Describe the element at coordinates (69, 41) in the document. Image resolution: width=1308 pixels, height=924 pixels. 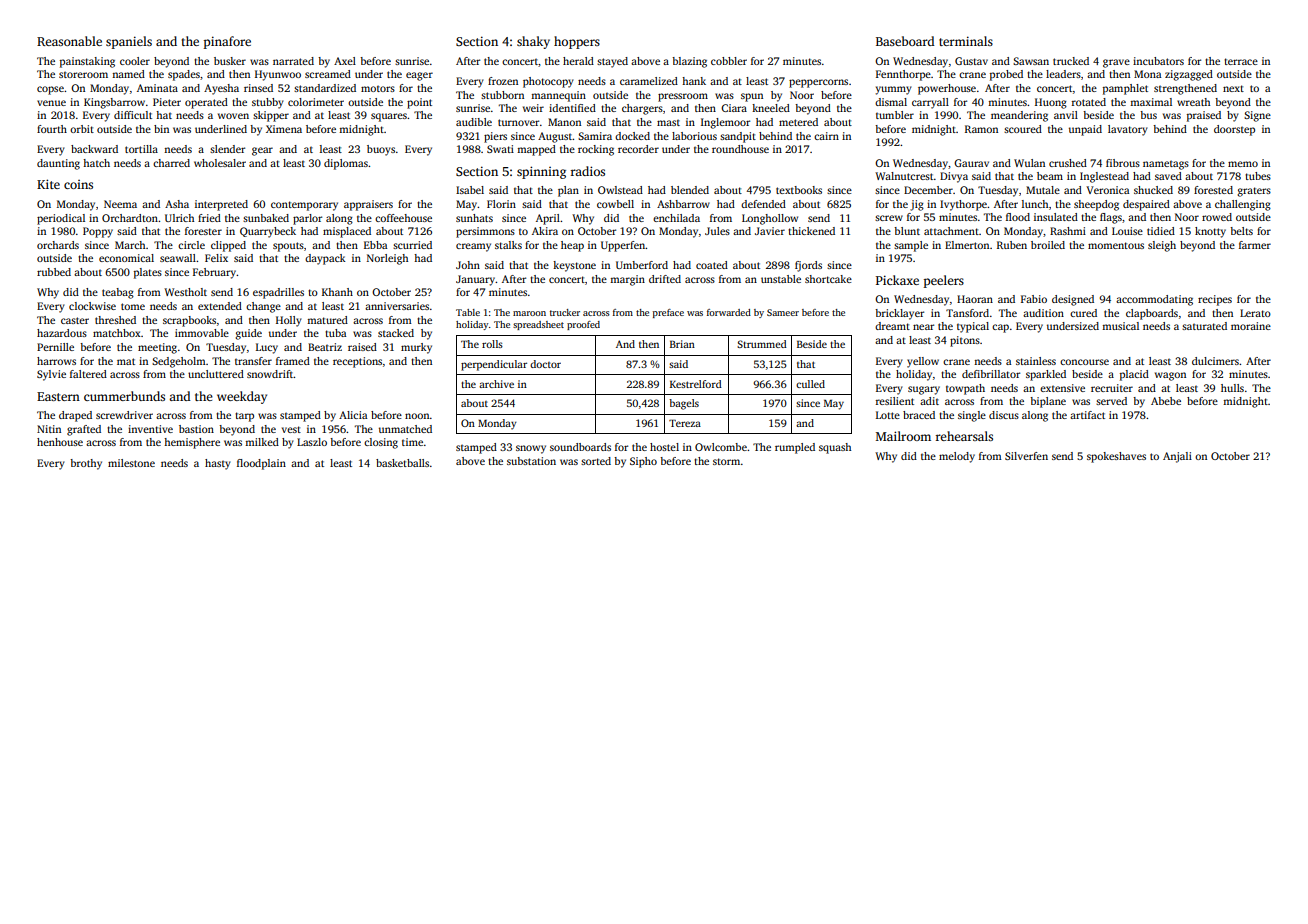
I see `Reasonable` at that location.
